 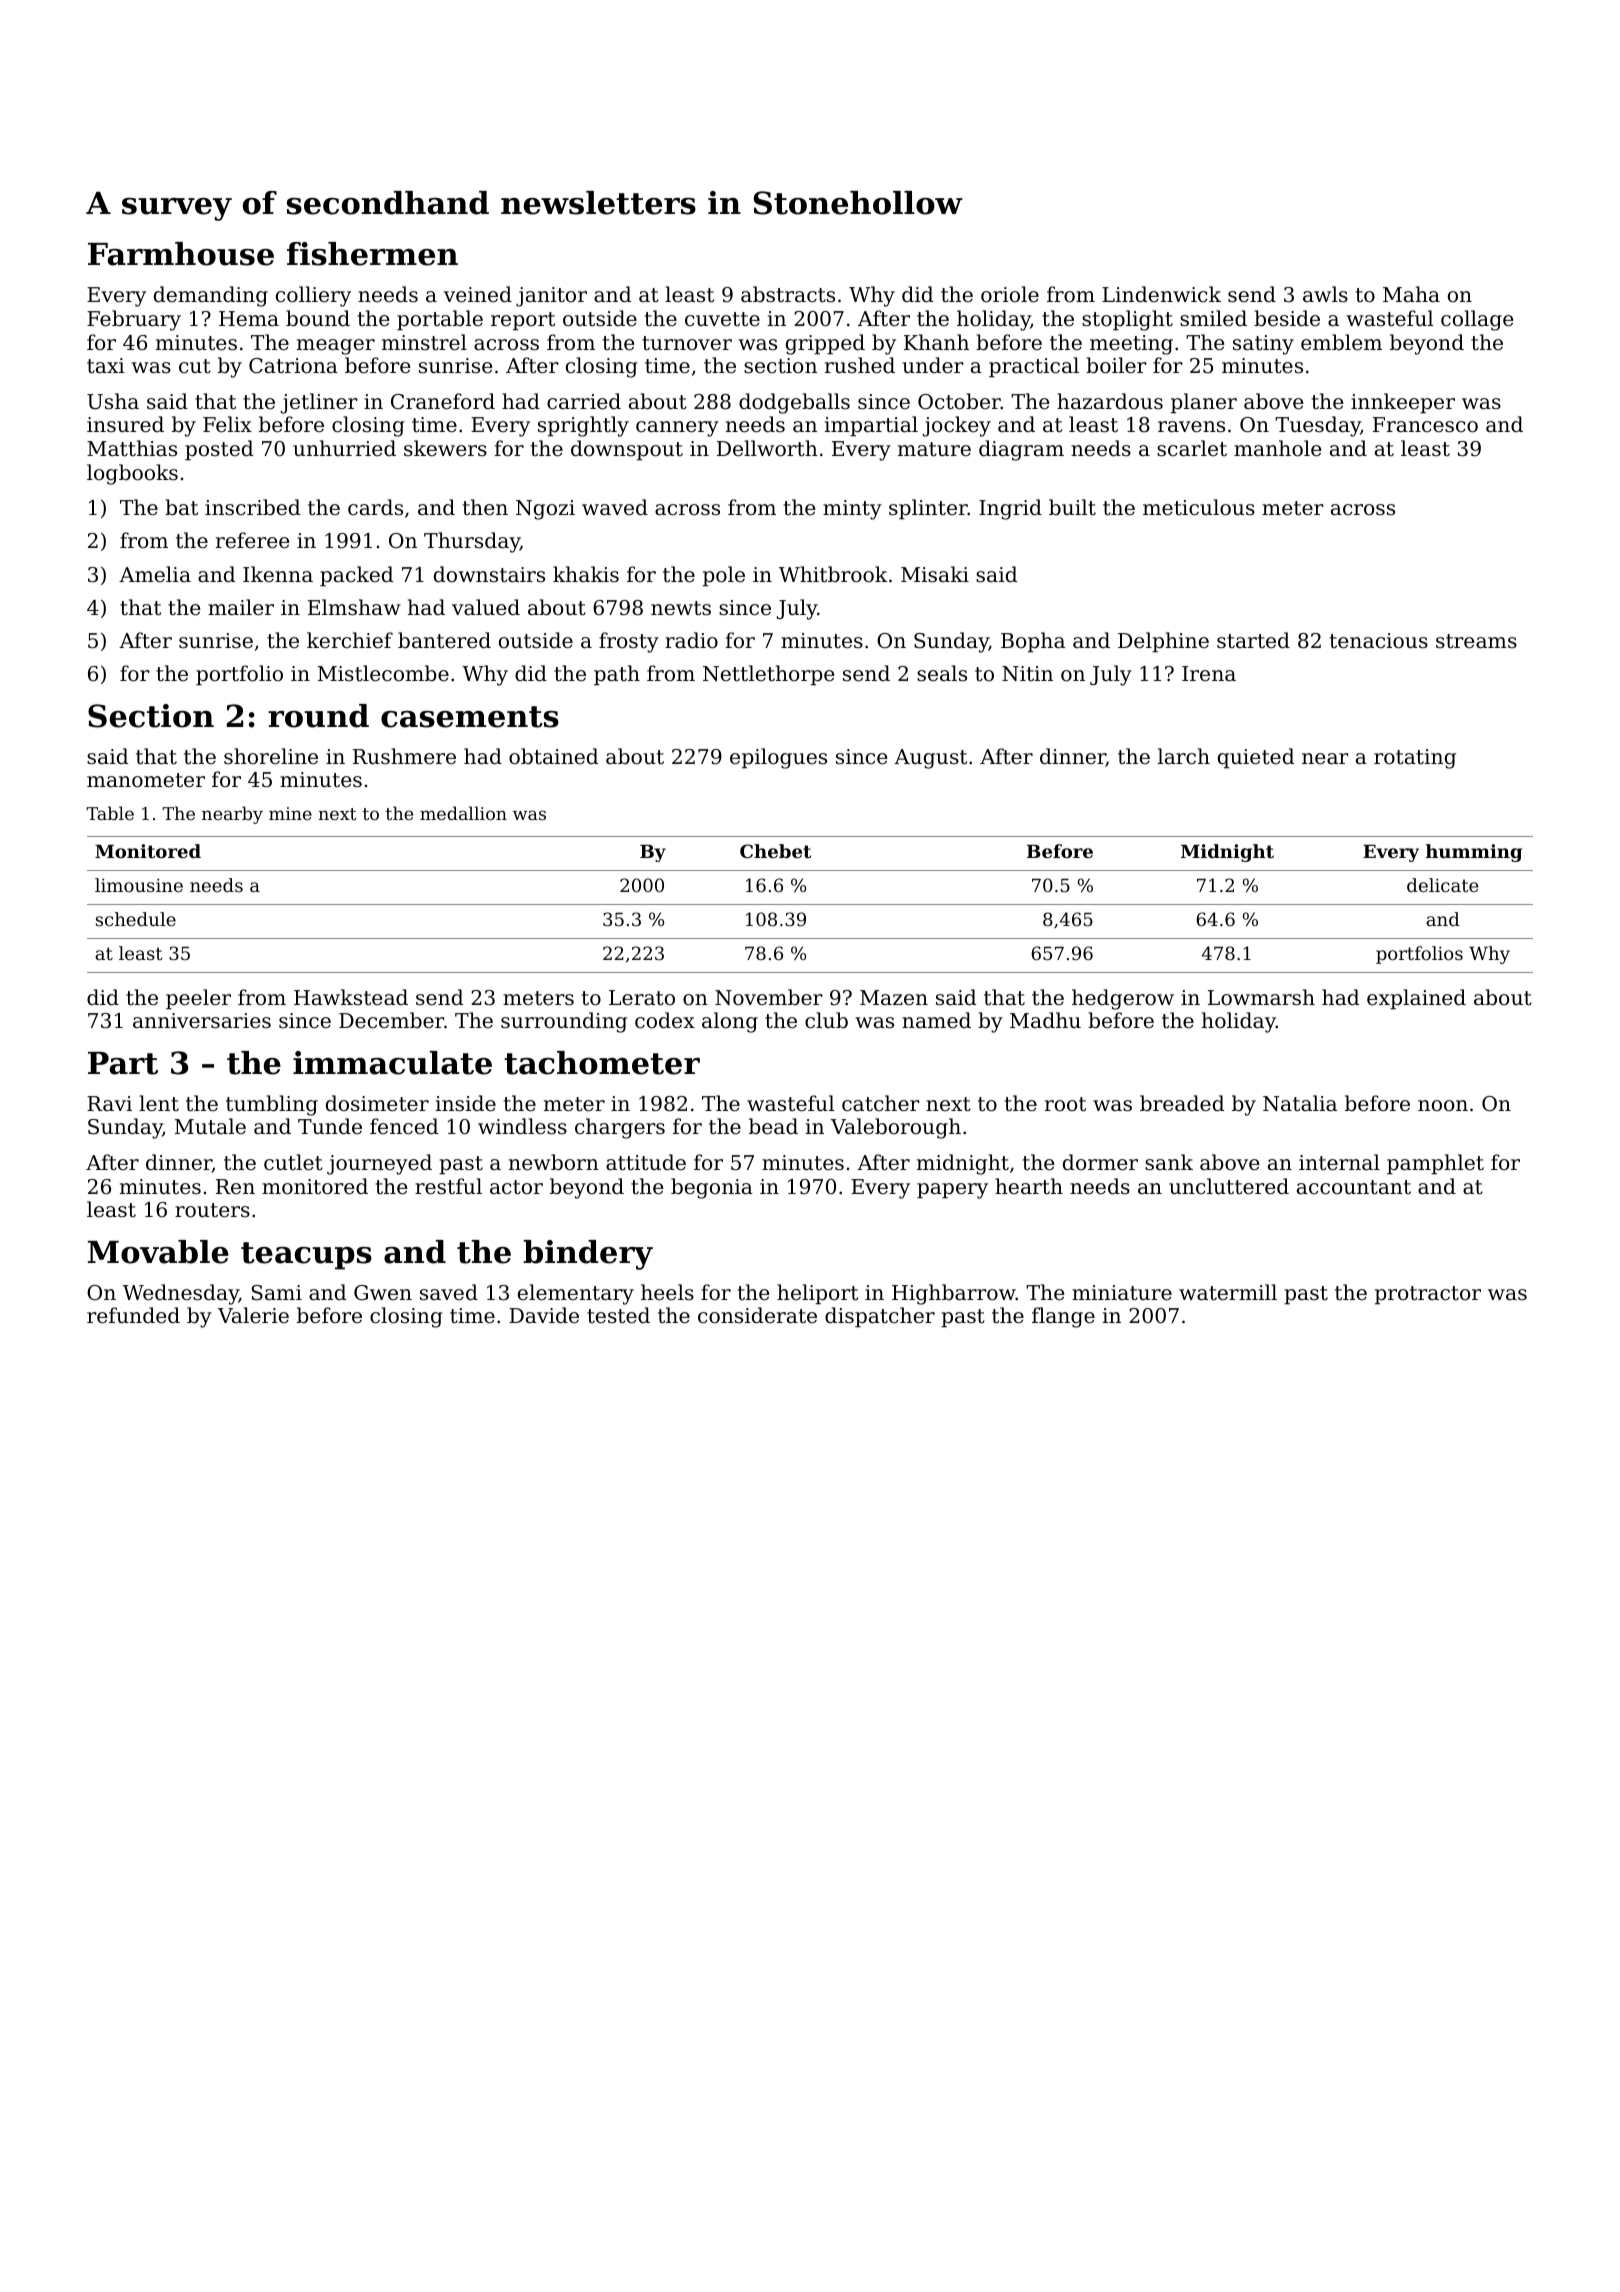 I want to click on mailer, so click(x=241, y=607).
